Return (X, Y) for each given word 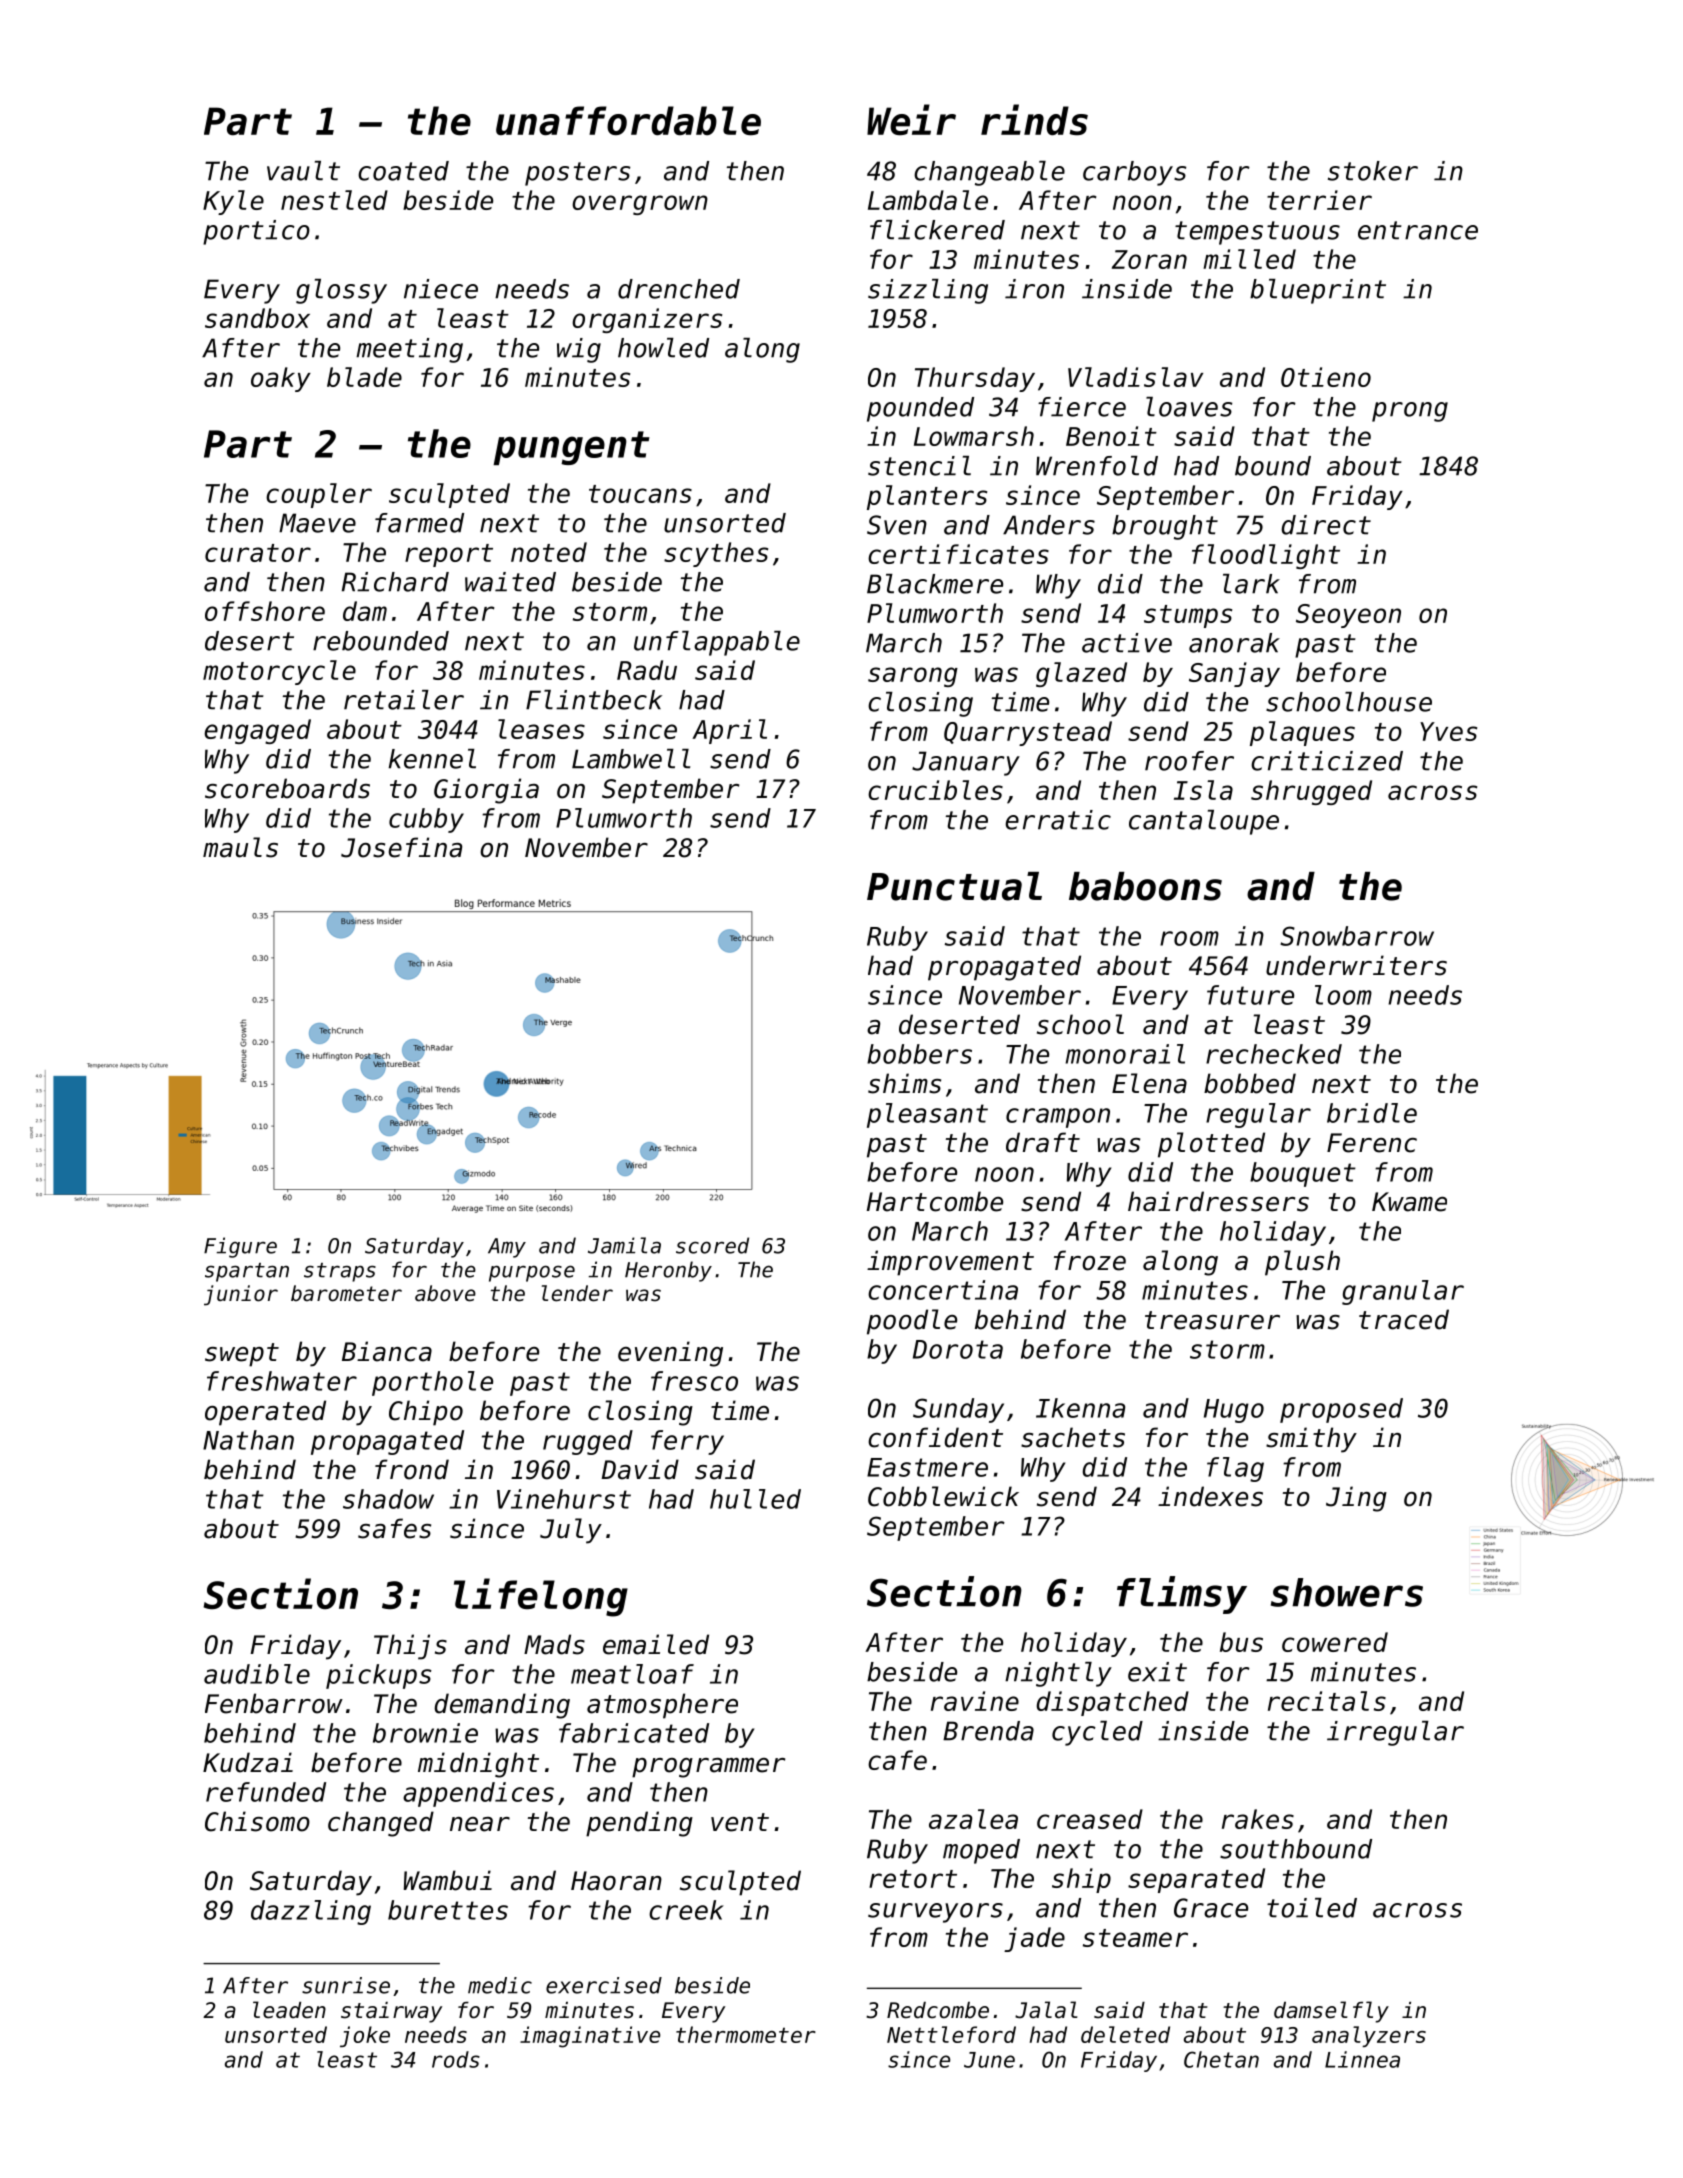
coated (403, 171)
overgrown (640, 205)
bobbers (919, 1054)
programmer (708, 1768)
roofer (1189, 761)
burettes (448, 1910)
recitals (1327, 1701)
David (640, 1469)
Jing (1356, 1499)
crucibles (935, 790)
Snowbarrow (1357, 936)
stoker (1373, 171)
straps (340, 1272)
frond (412, 1469)
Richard (395, 582)
